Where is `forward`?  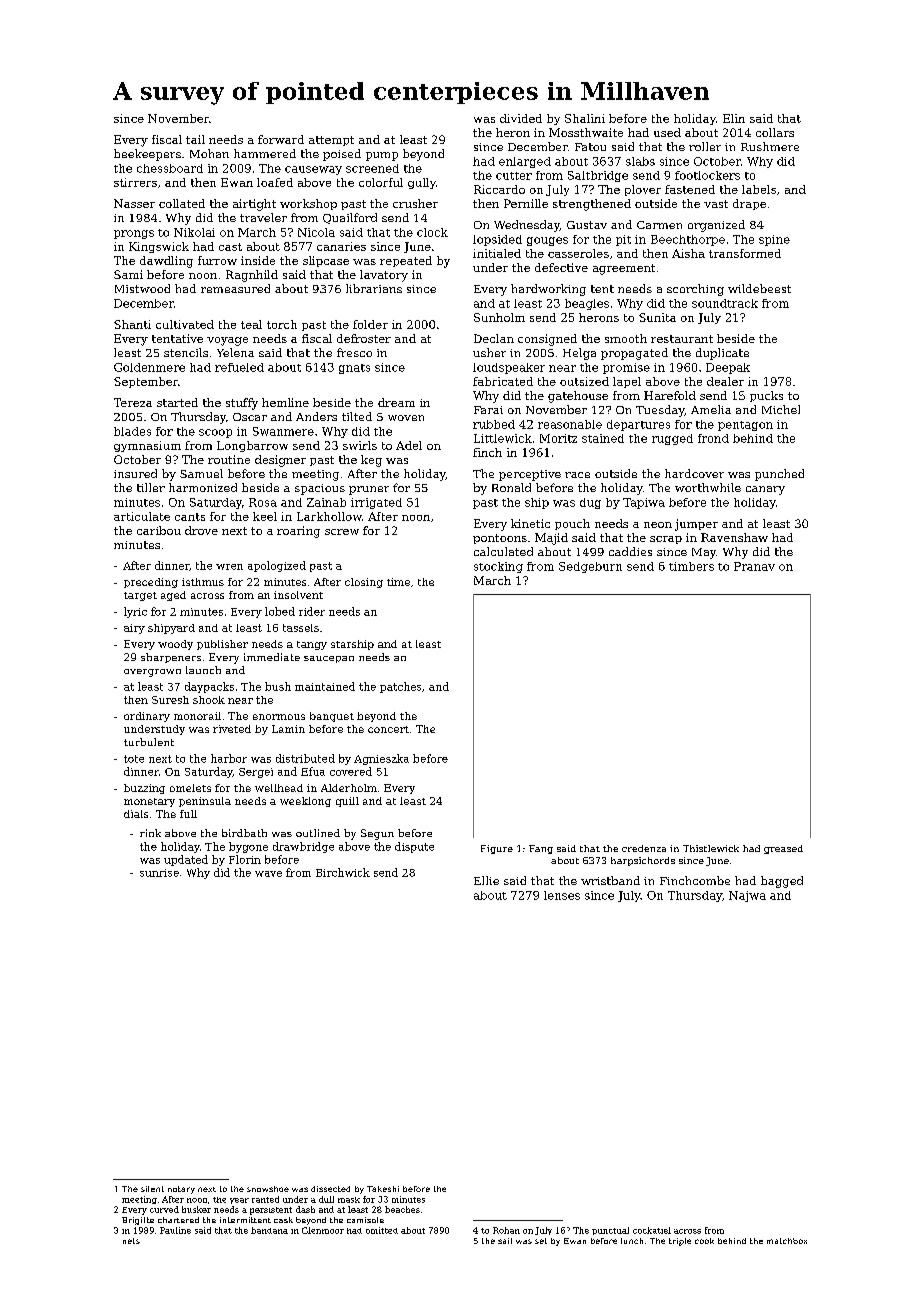
forward is located at coordinates (281, 139).
